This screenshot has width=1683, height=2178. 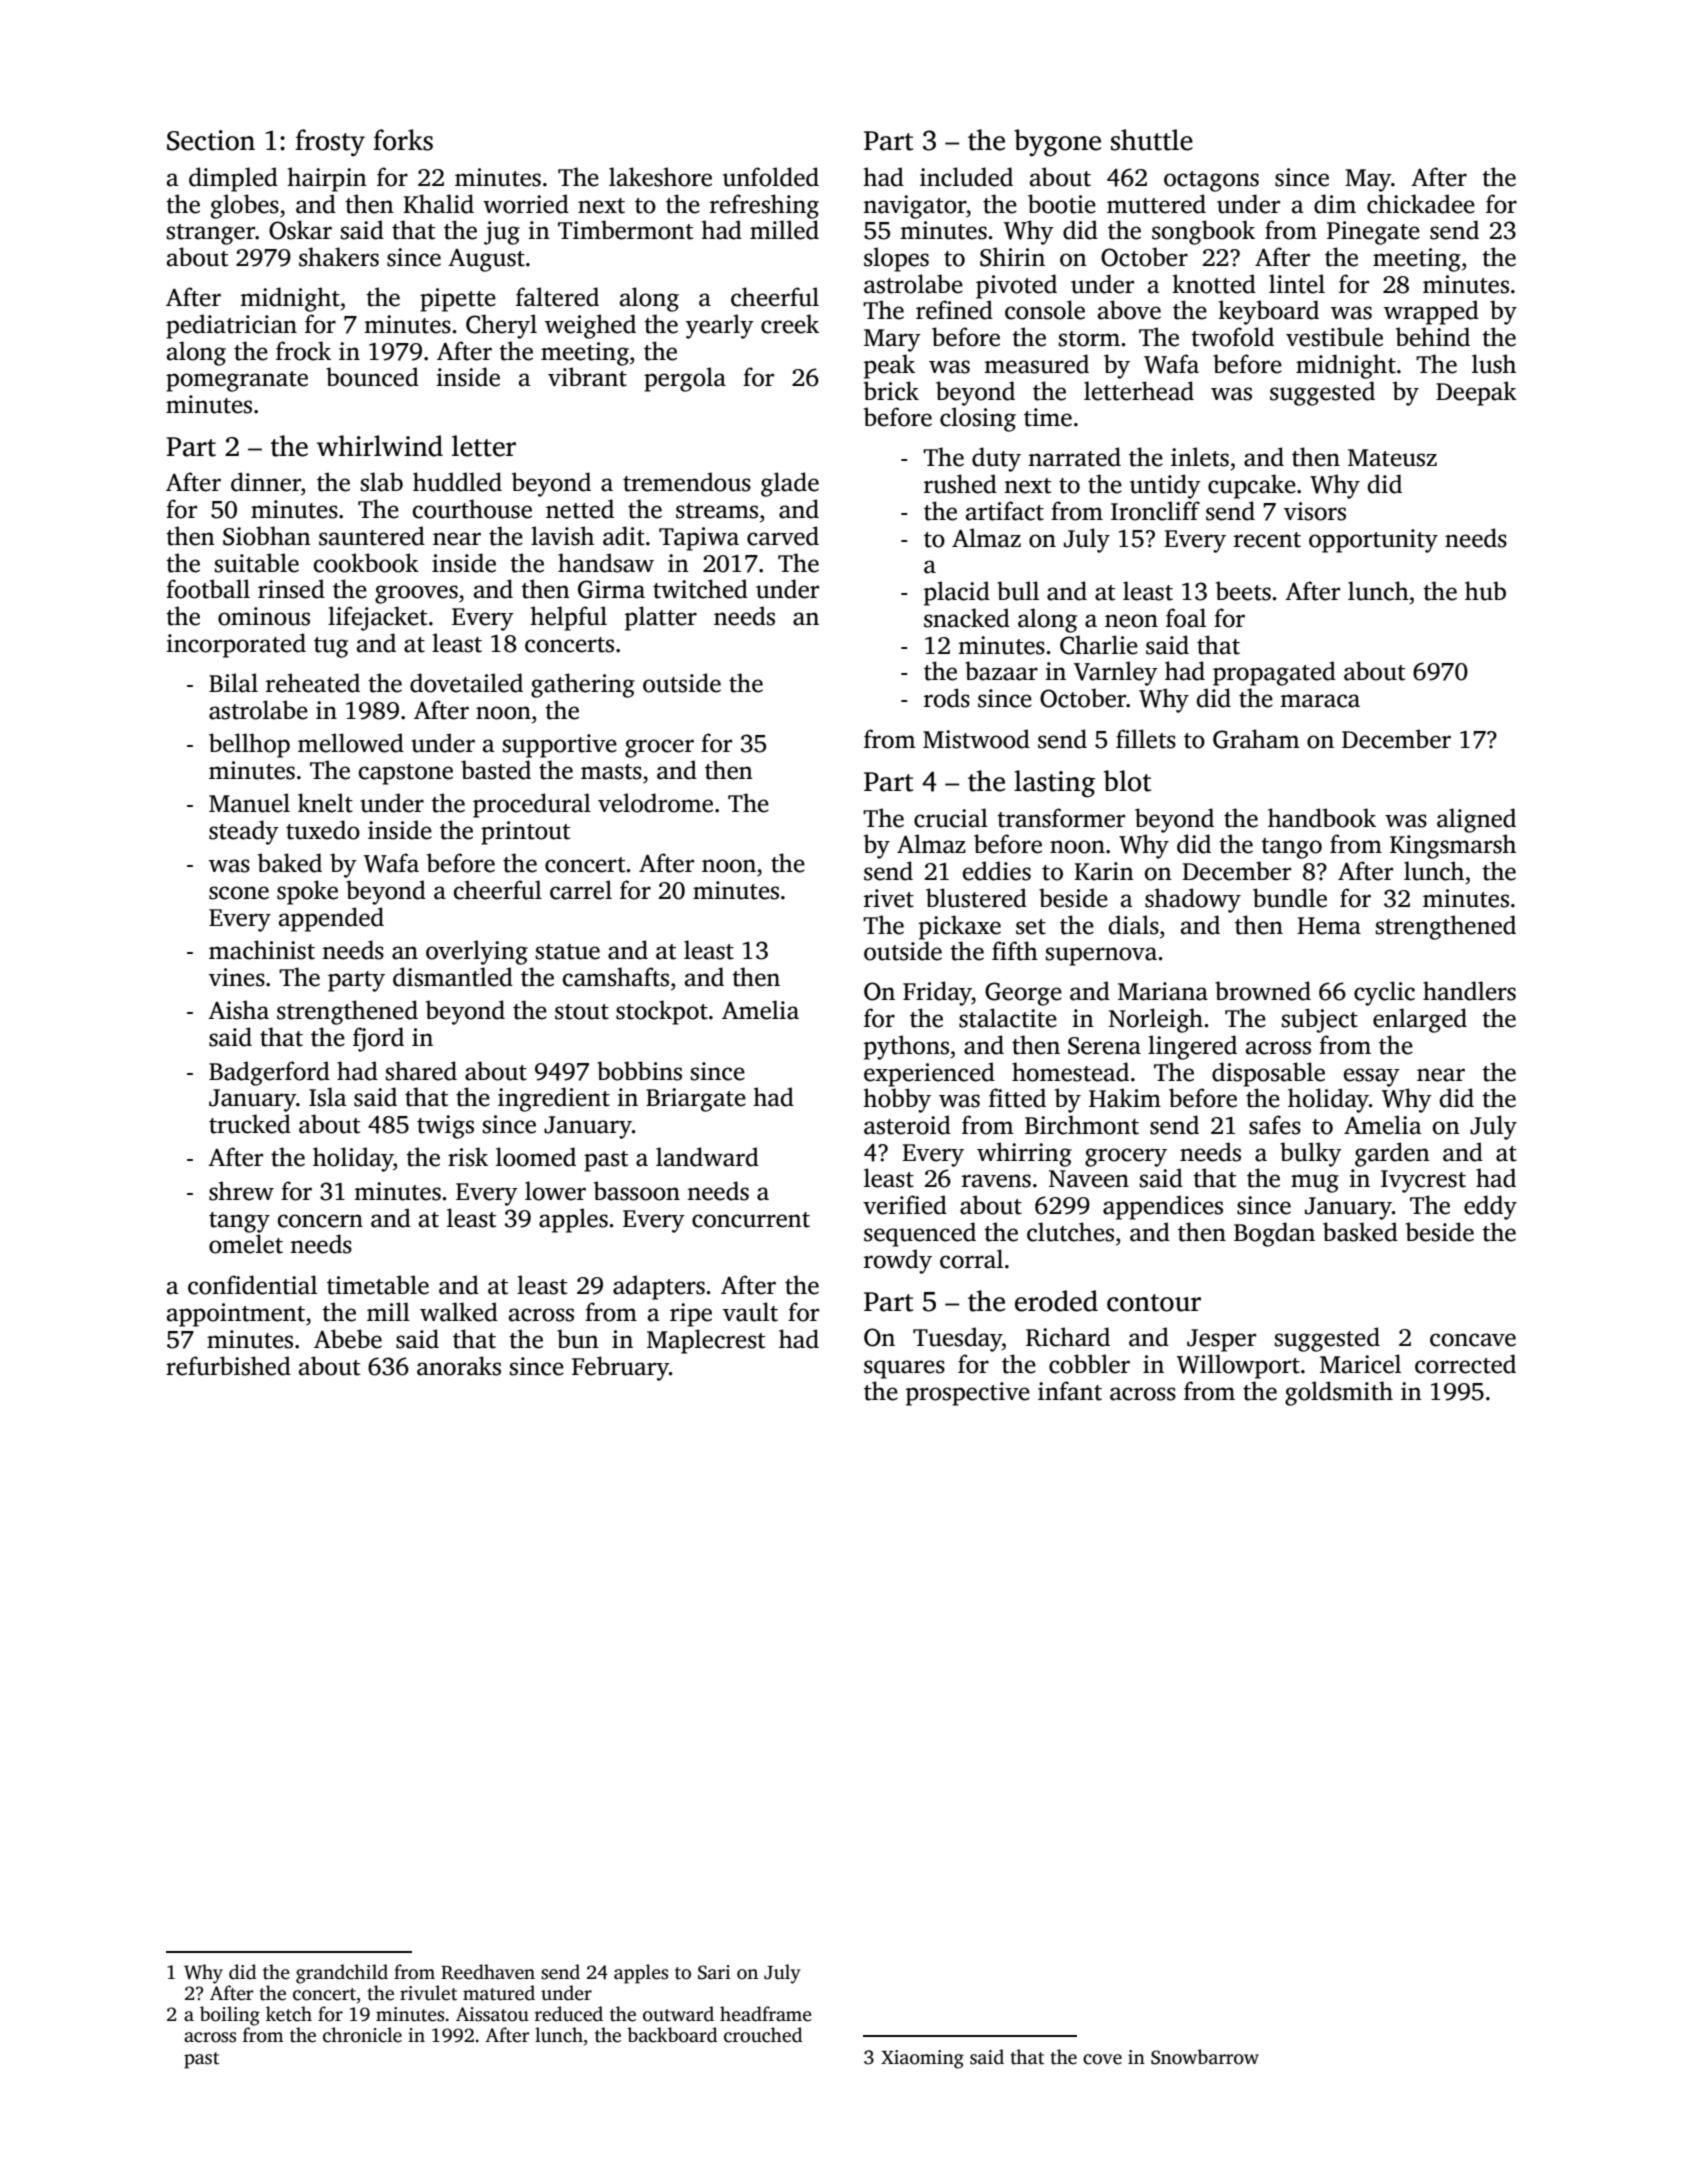 What do you see at coordinates (1465, 1364) in the screenshot?
I see `corrected` at bounding box center [1465, 1364].
